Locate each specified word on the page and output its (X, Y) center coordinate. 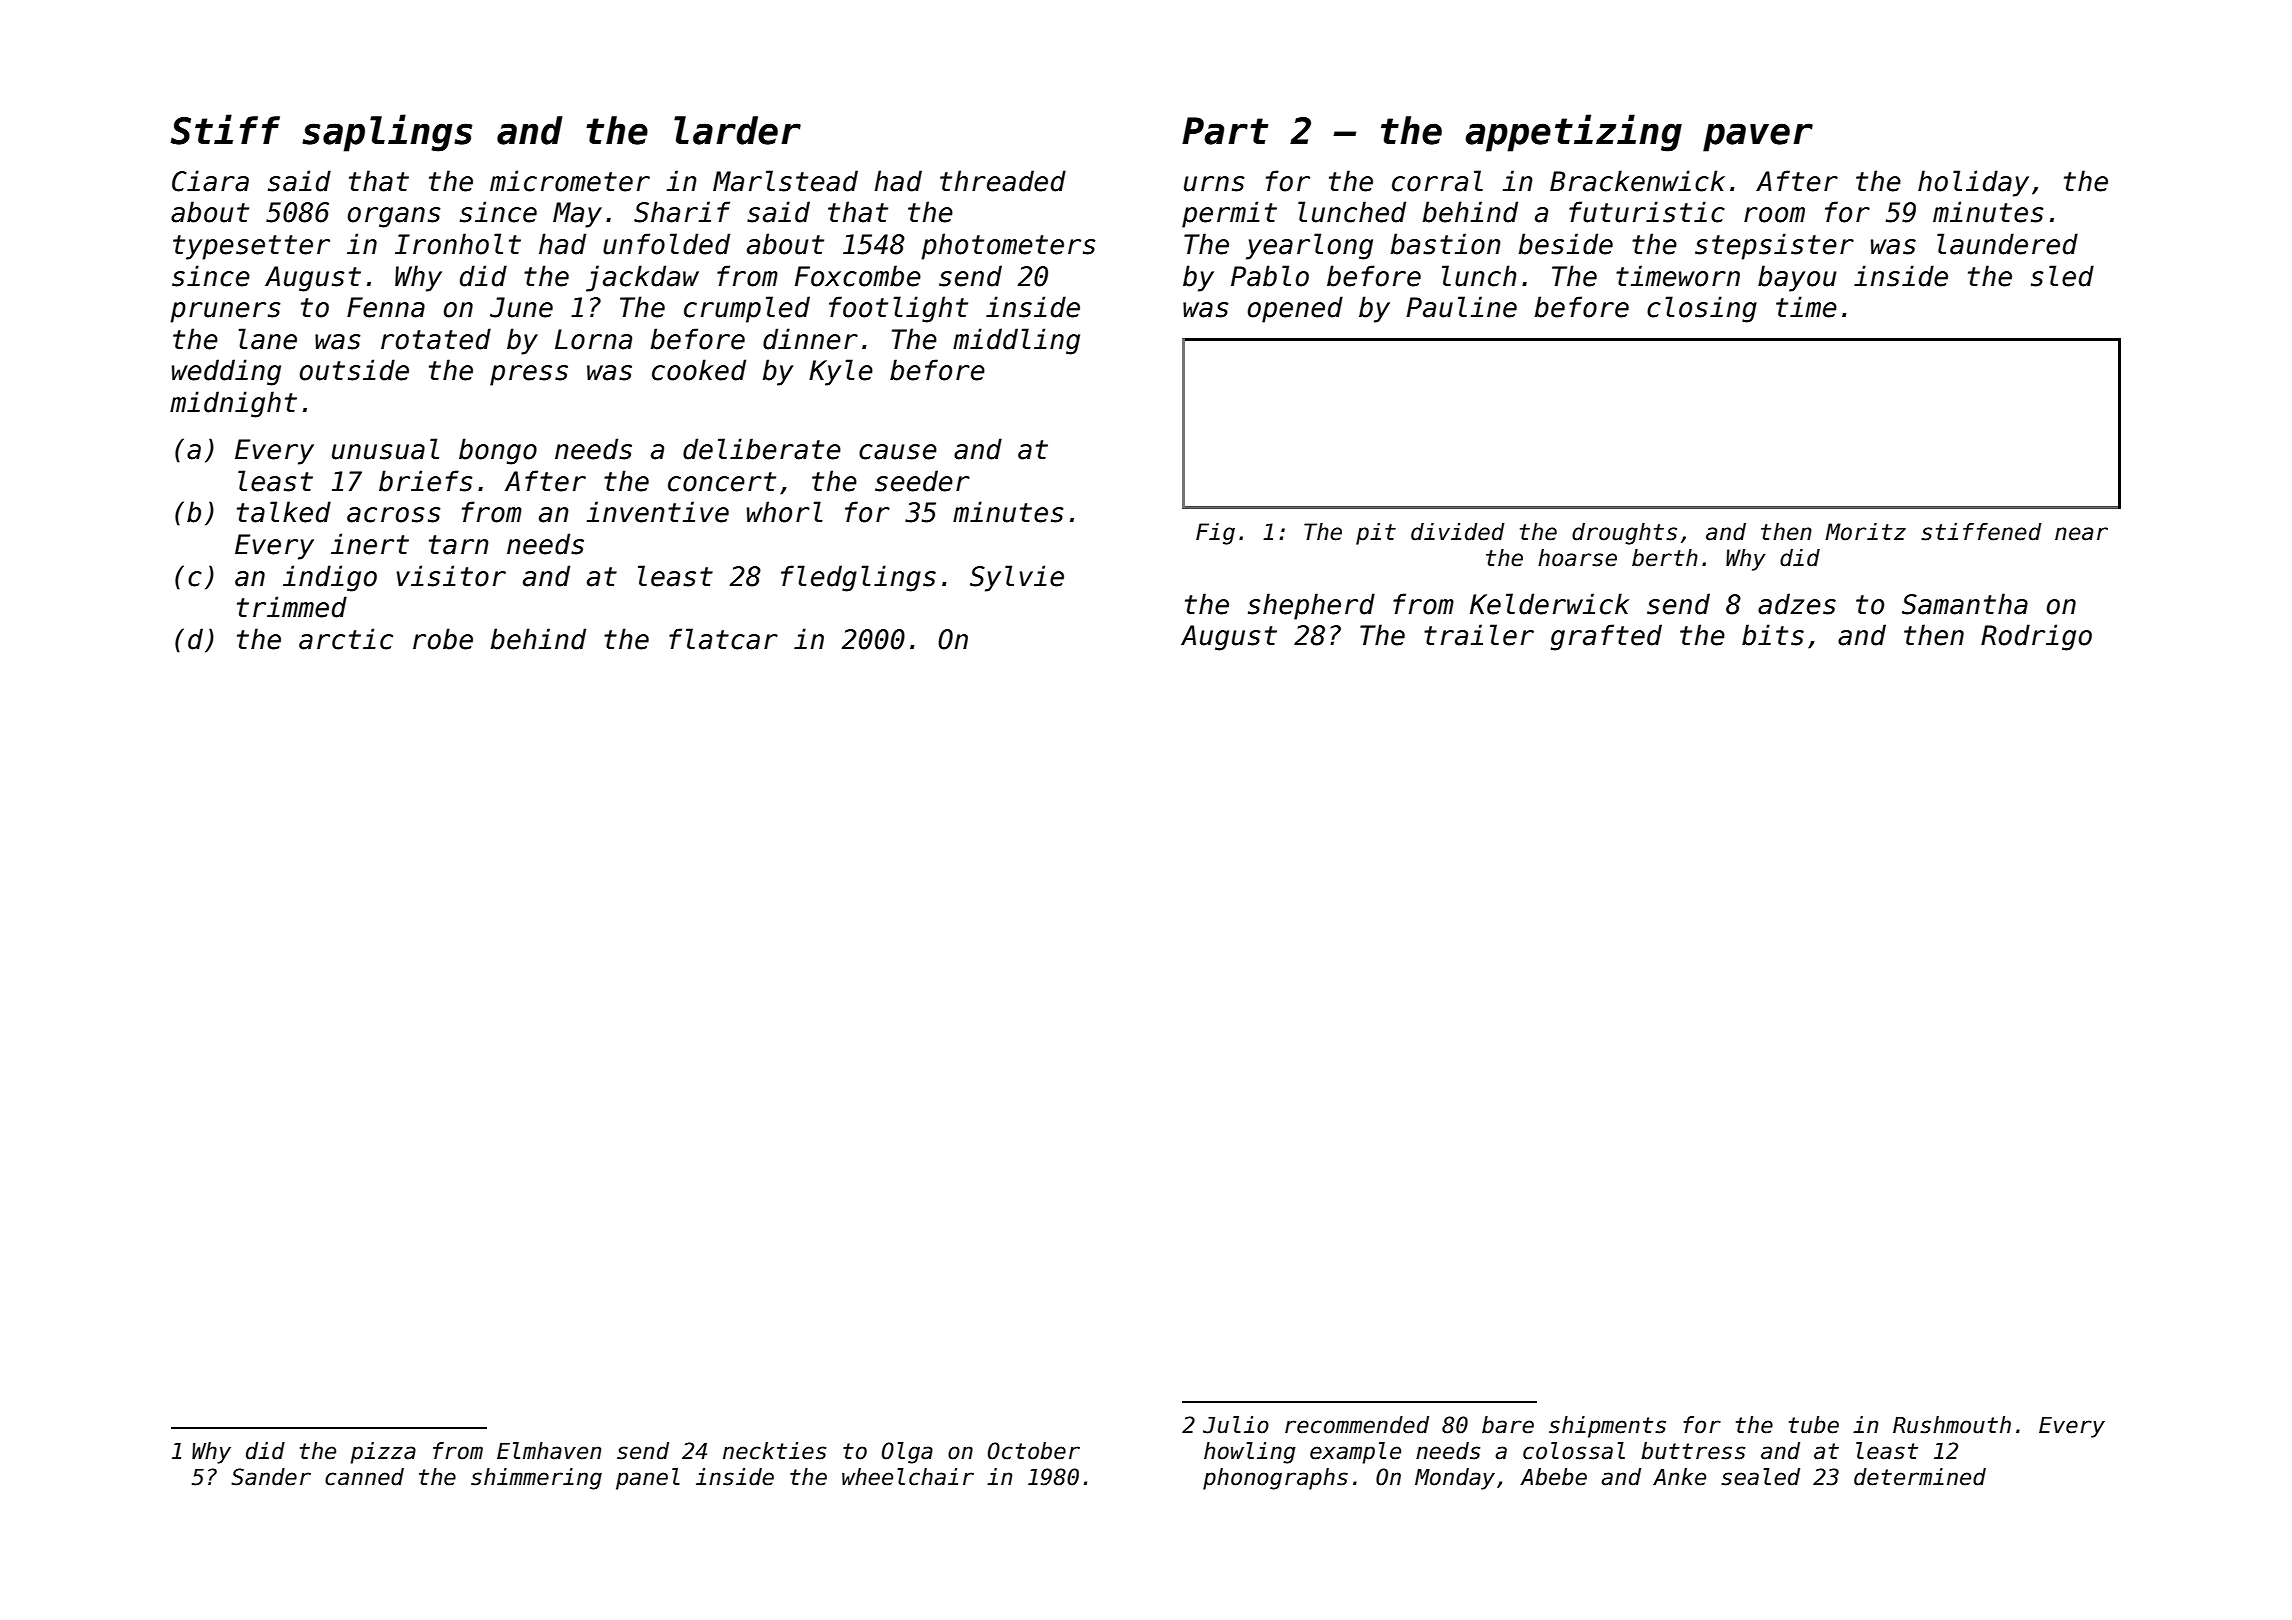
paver (1758, 137)
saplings (387, 133)
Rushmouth (1952, 1425)
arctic (346, 639)
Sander (271, 1477)
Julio (1236, 1425)
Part (1225, 131)
